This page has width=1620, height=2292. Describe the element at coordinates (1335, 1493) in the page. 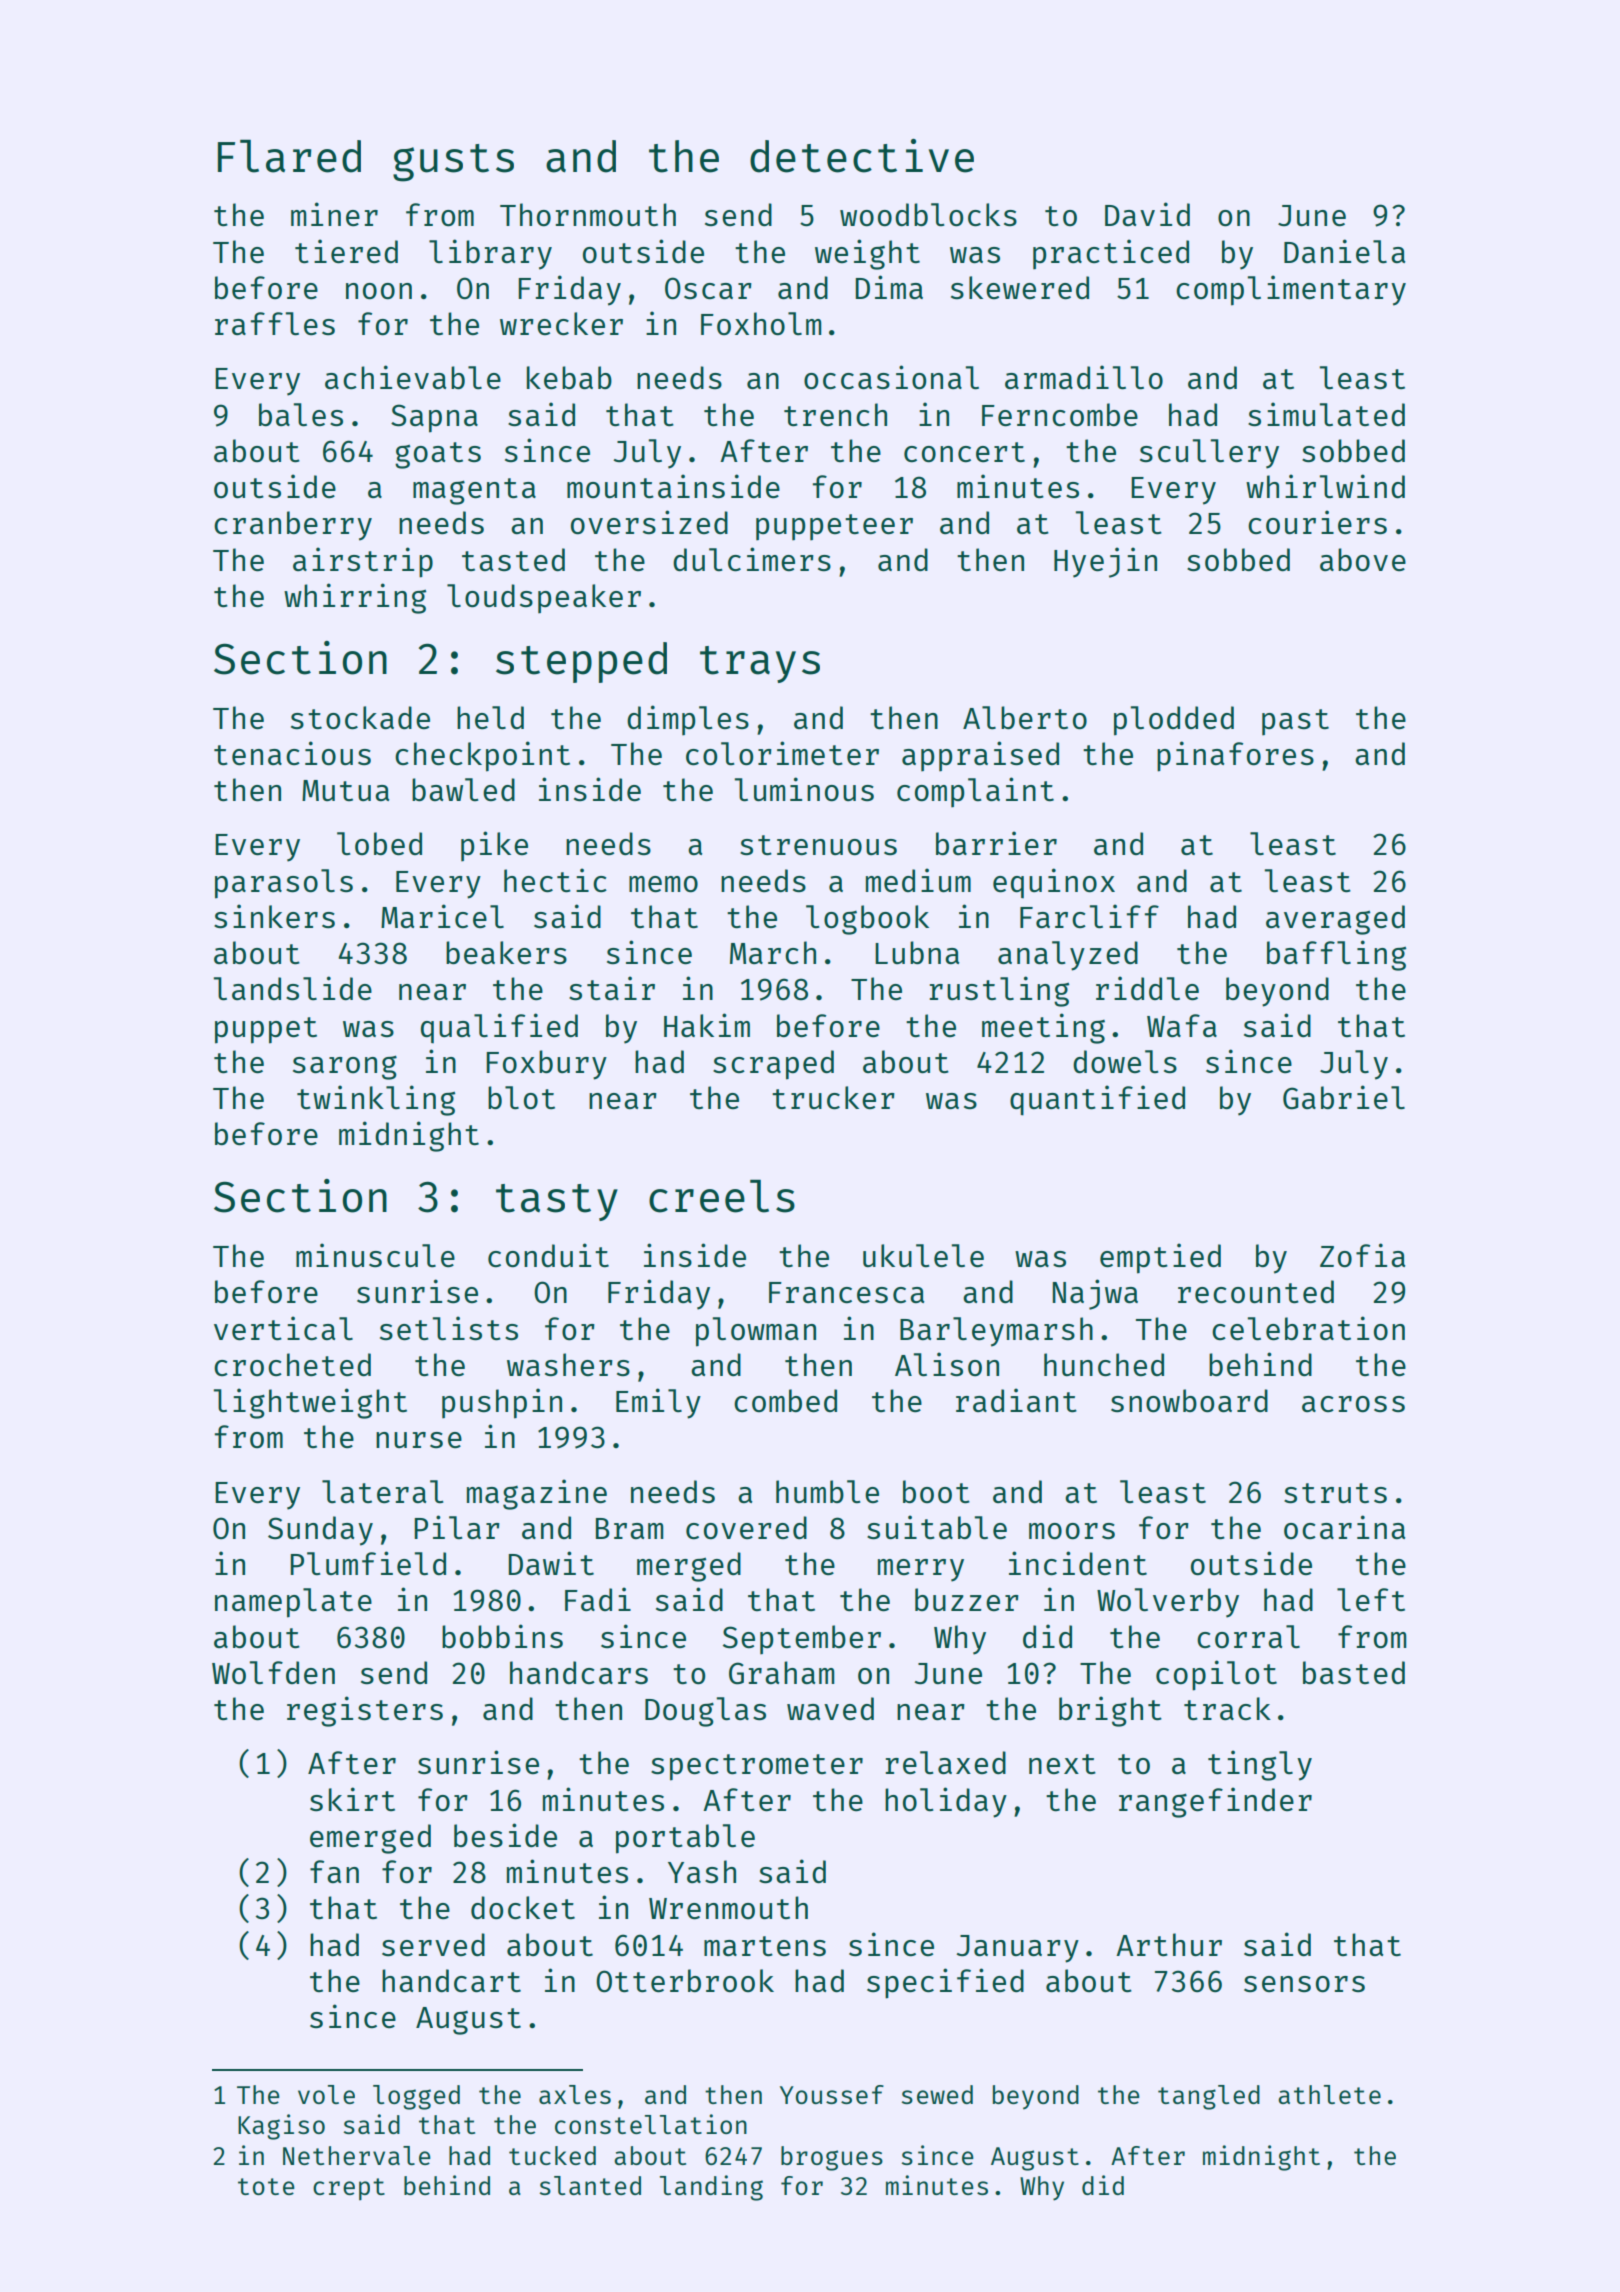

I see `struts` at that location.
